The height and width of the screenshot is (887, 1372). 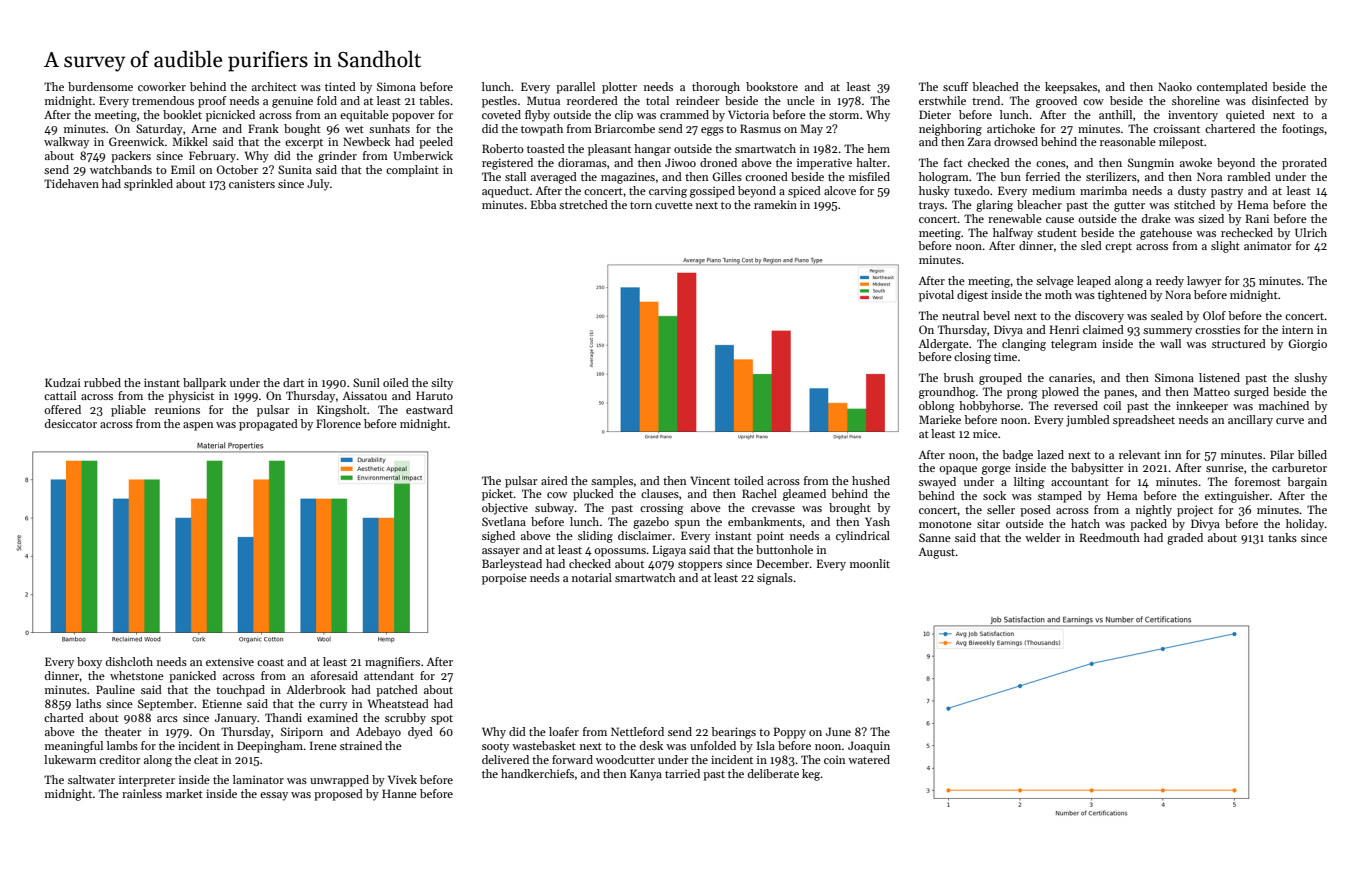 I want to click on assayer, so click(x=501, y=552).
